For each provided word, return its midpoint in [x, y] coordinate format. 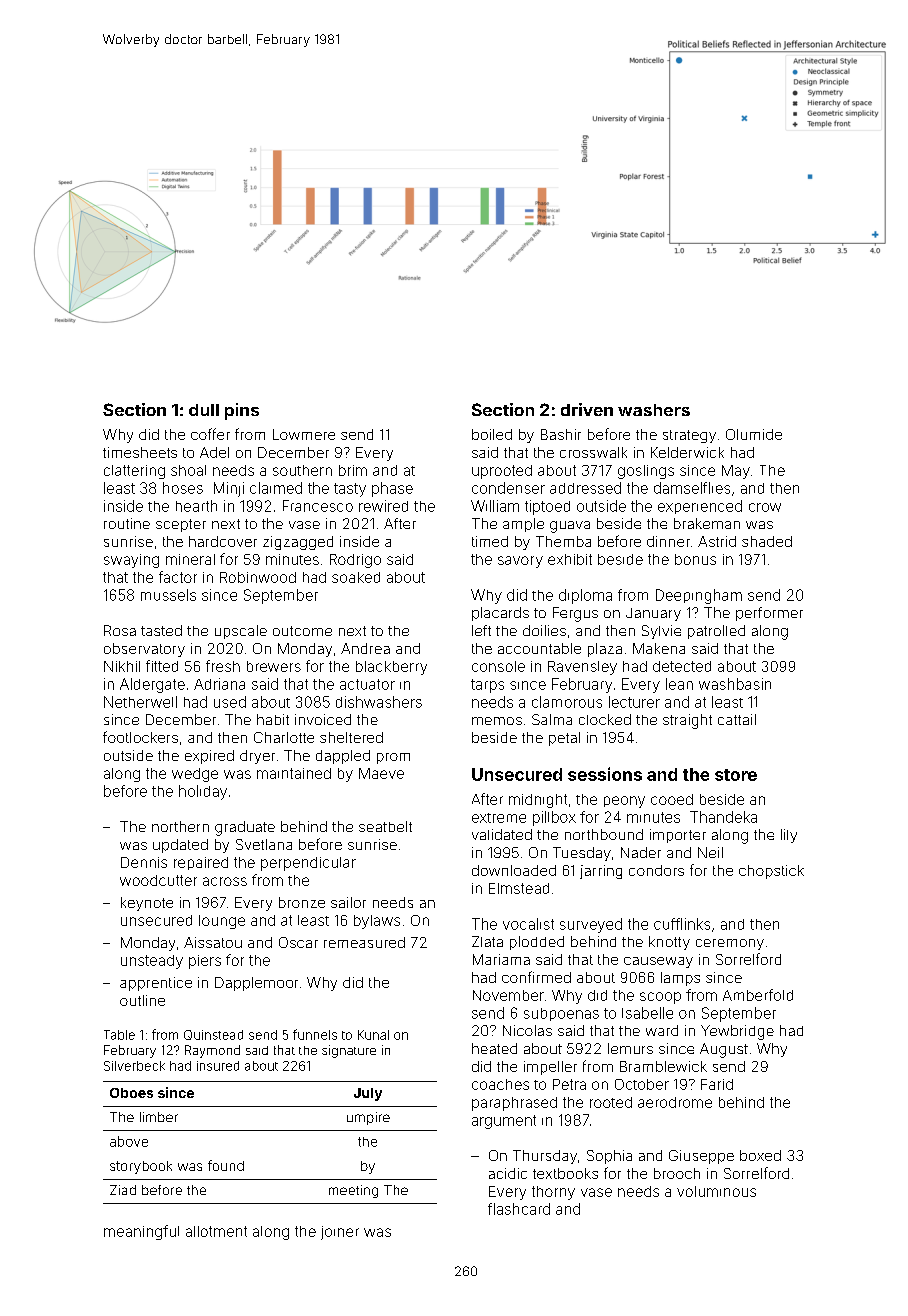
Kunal [373, 1035]
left [481, 630]
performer [769, 614]
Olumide [754, 434]
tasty [350, 490]
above [129, 1141]
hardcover [223, 541]
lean [679, 684]
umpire [368, 1118]
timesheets [140, 452]
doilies [544, 630]
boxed [760, 1155]
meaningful [141, 1232]
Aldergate [152, 685]
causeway [658, 962]
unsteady [152, 962]
